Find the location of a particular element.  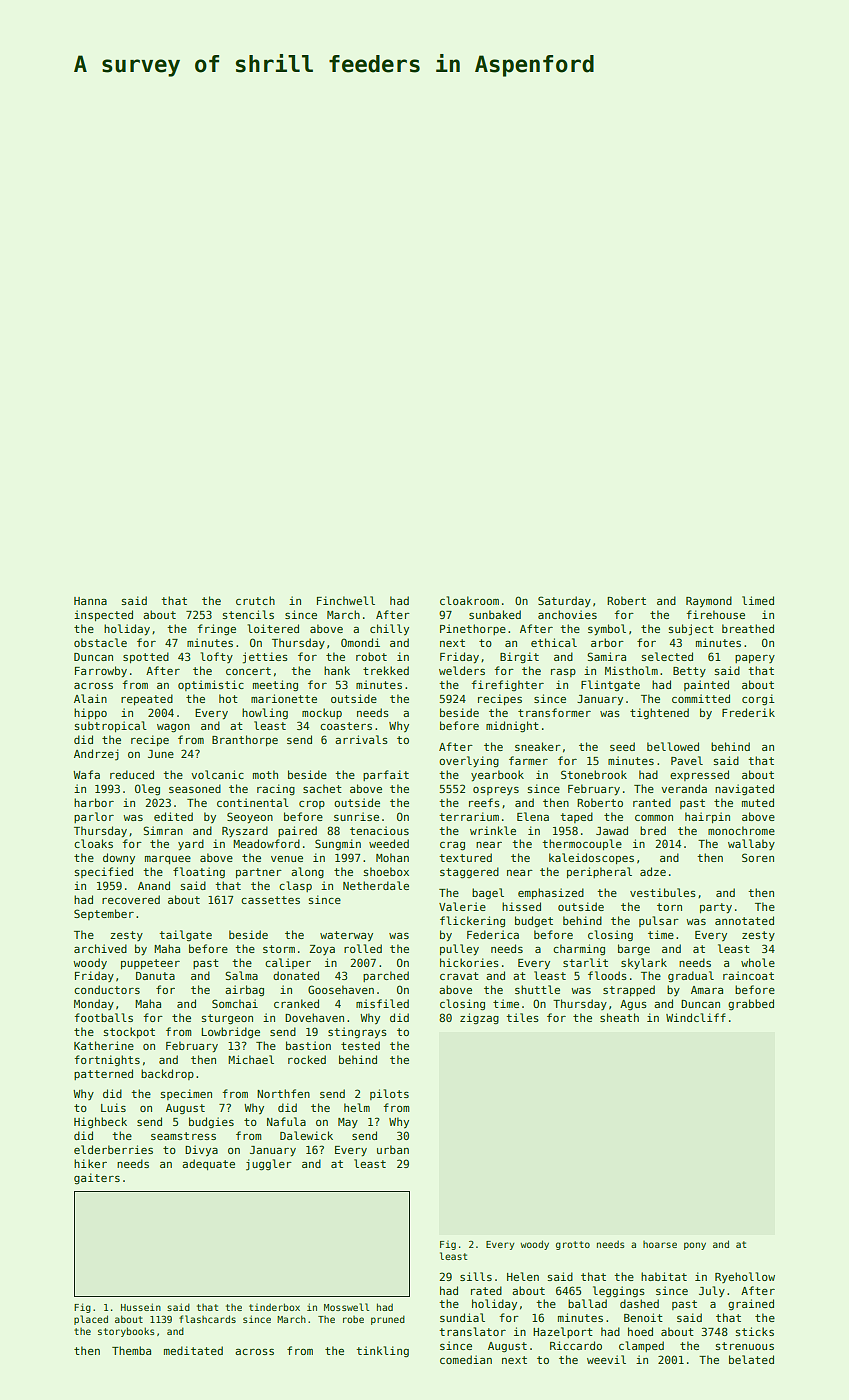

navigated is located at coordinates (744, 790).
